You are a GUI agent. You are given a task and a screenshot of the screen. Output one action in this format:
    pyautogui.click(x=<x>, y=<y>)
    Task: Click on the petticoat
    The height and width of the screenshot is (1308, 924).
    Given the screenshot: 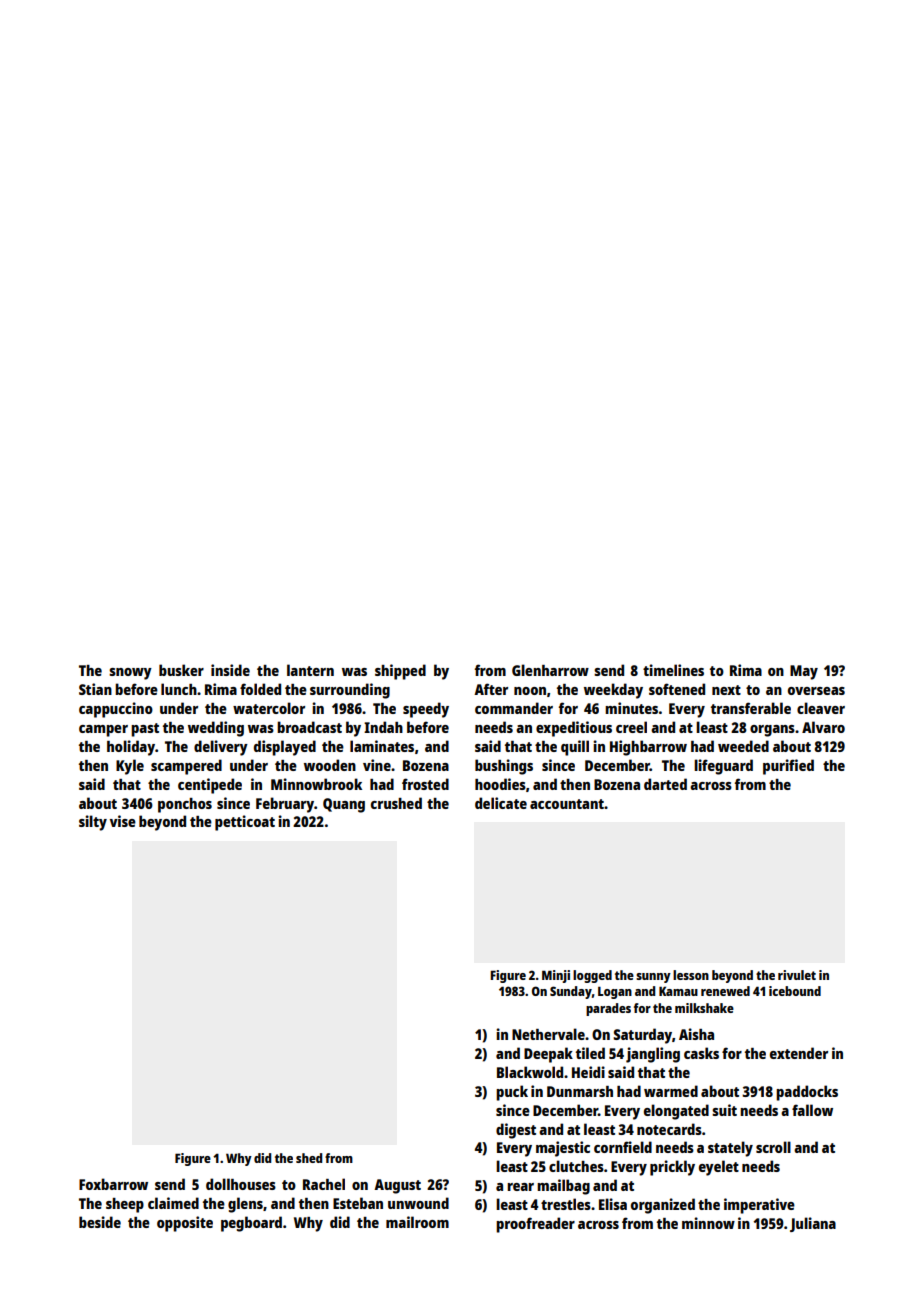 What is the action you would take?
    pyautogui.click(x=245, y=823)
